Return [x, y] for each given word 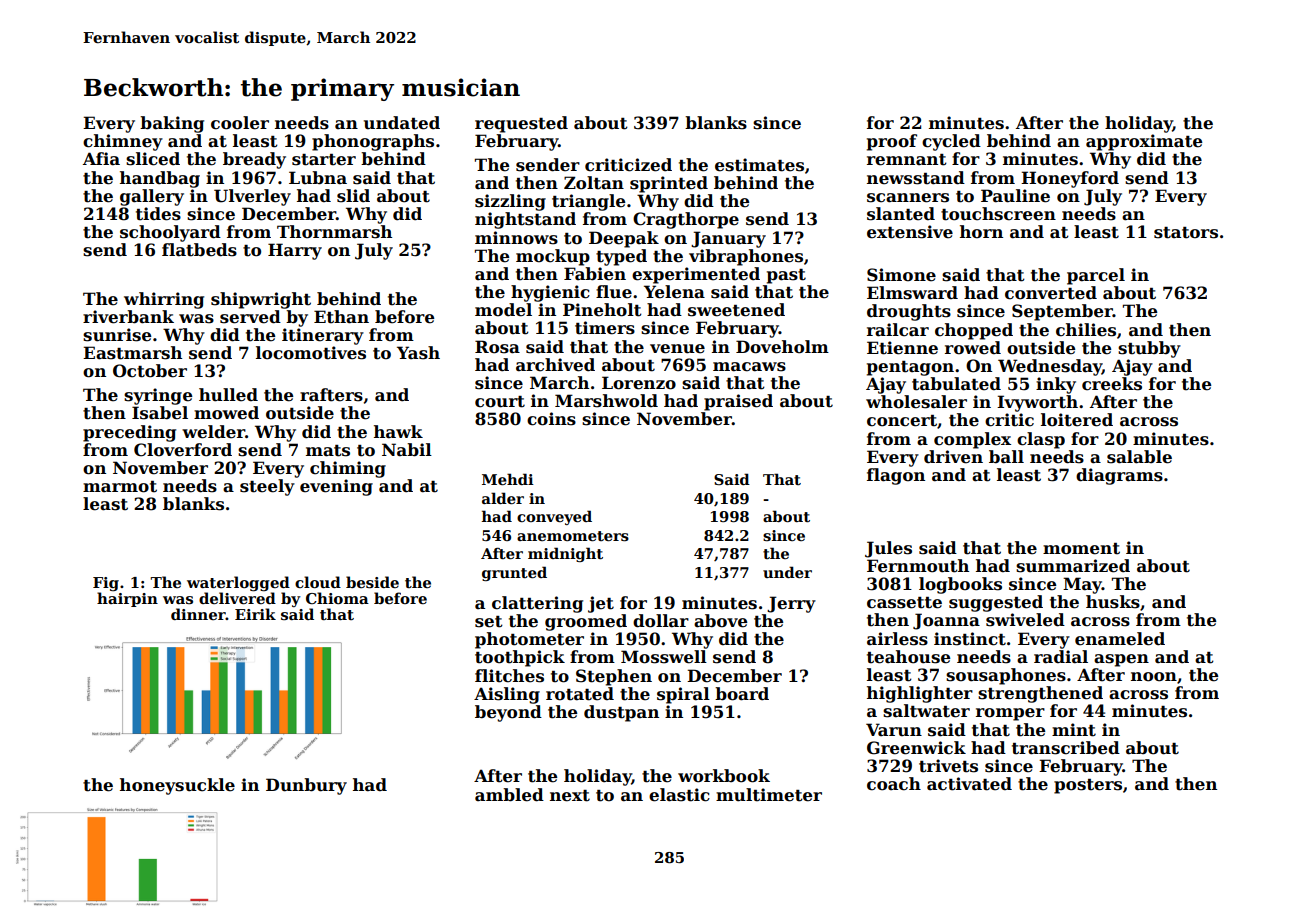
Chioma [337, 598]
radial [1061, 657]
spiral [683, 695]
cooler [240, 123]
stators [1186, 233]
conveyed [554, 517]
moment [1081, 549]
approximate [1144, 142]
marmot [120, 487]
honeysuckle [177, 786]
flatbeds [199, 250]
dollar [661, 621]
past [786, 276]
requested [521, 124]
